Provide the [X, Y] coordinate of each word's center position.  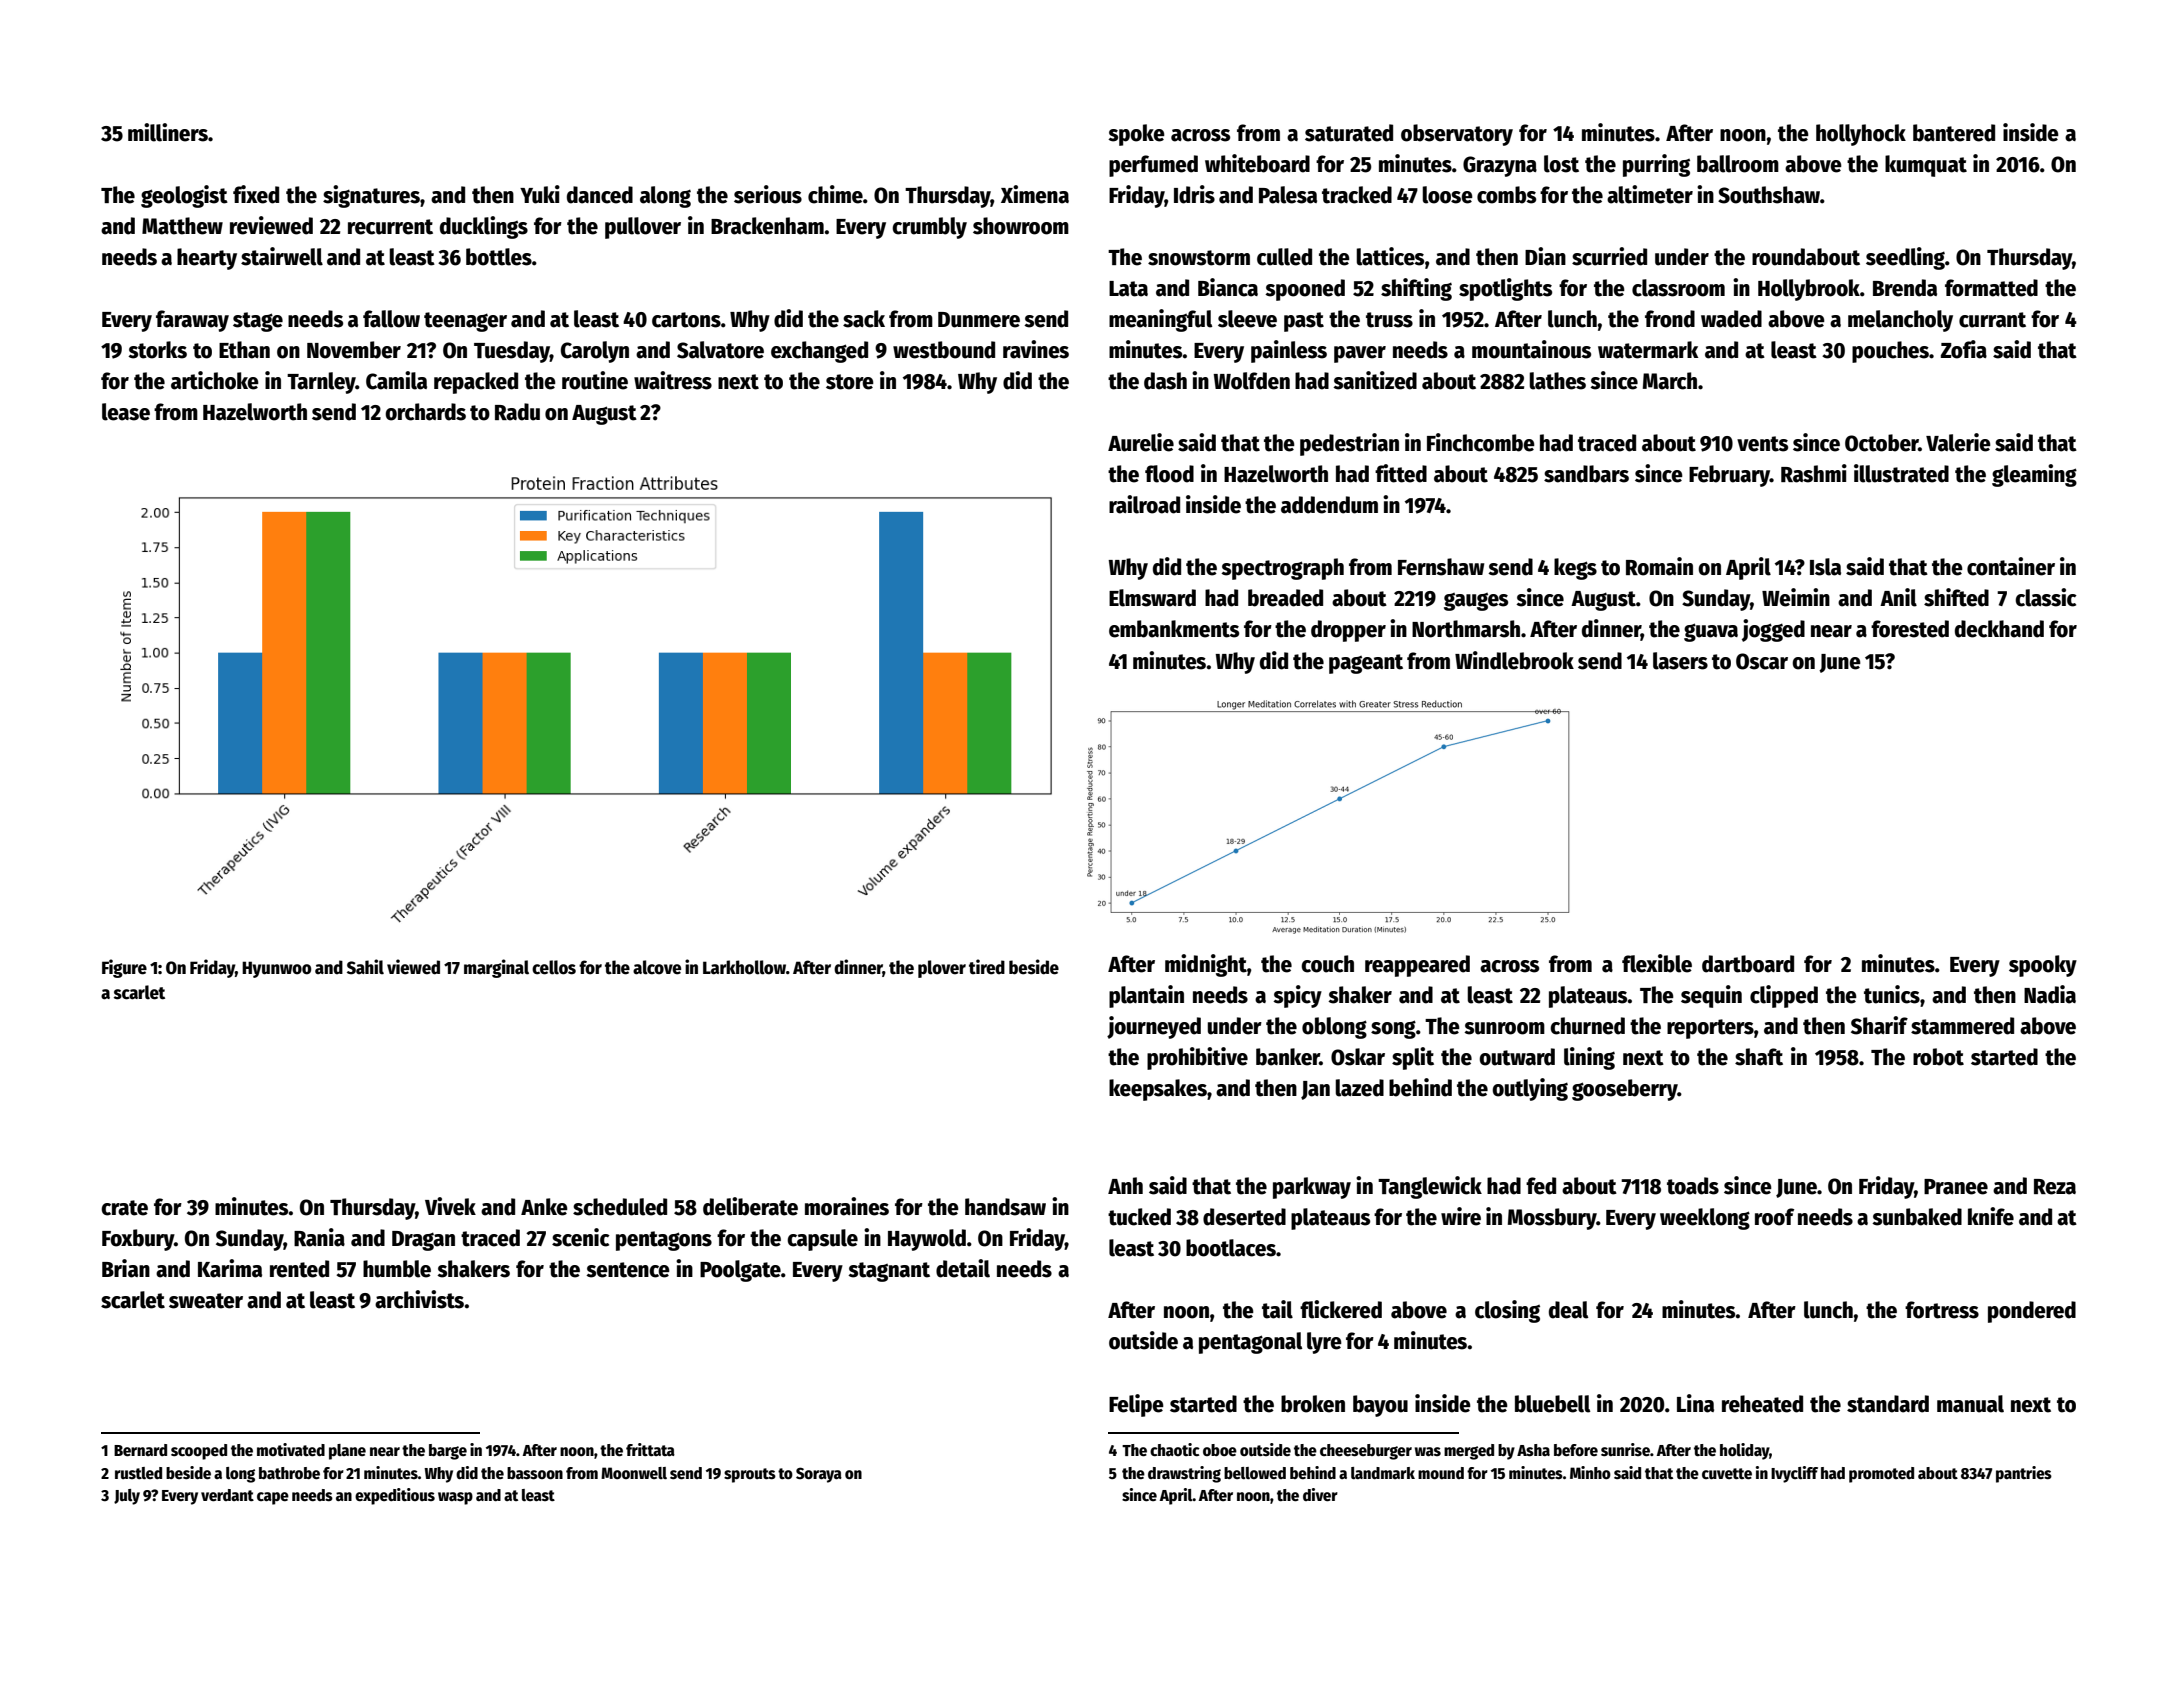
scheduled [620, 1207]
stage [258, 322]
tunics [1892, 994]
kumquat [1926, 166]
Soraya [819, 1475]
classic [2046, 597]
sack [864, 319]
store [850, 382]
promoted [1881, 1475]
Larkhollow [744, 967]
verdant [227, 1495]
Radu [517, 412]
